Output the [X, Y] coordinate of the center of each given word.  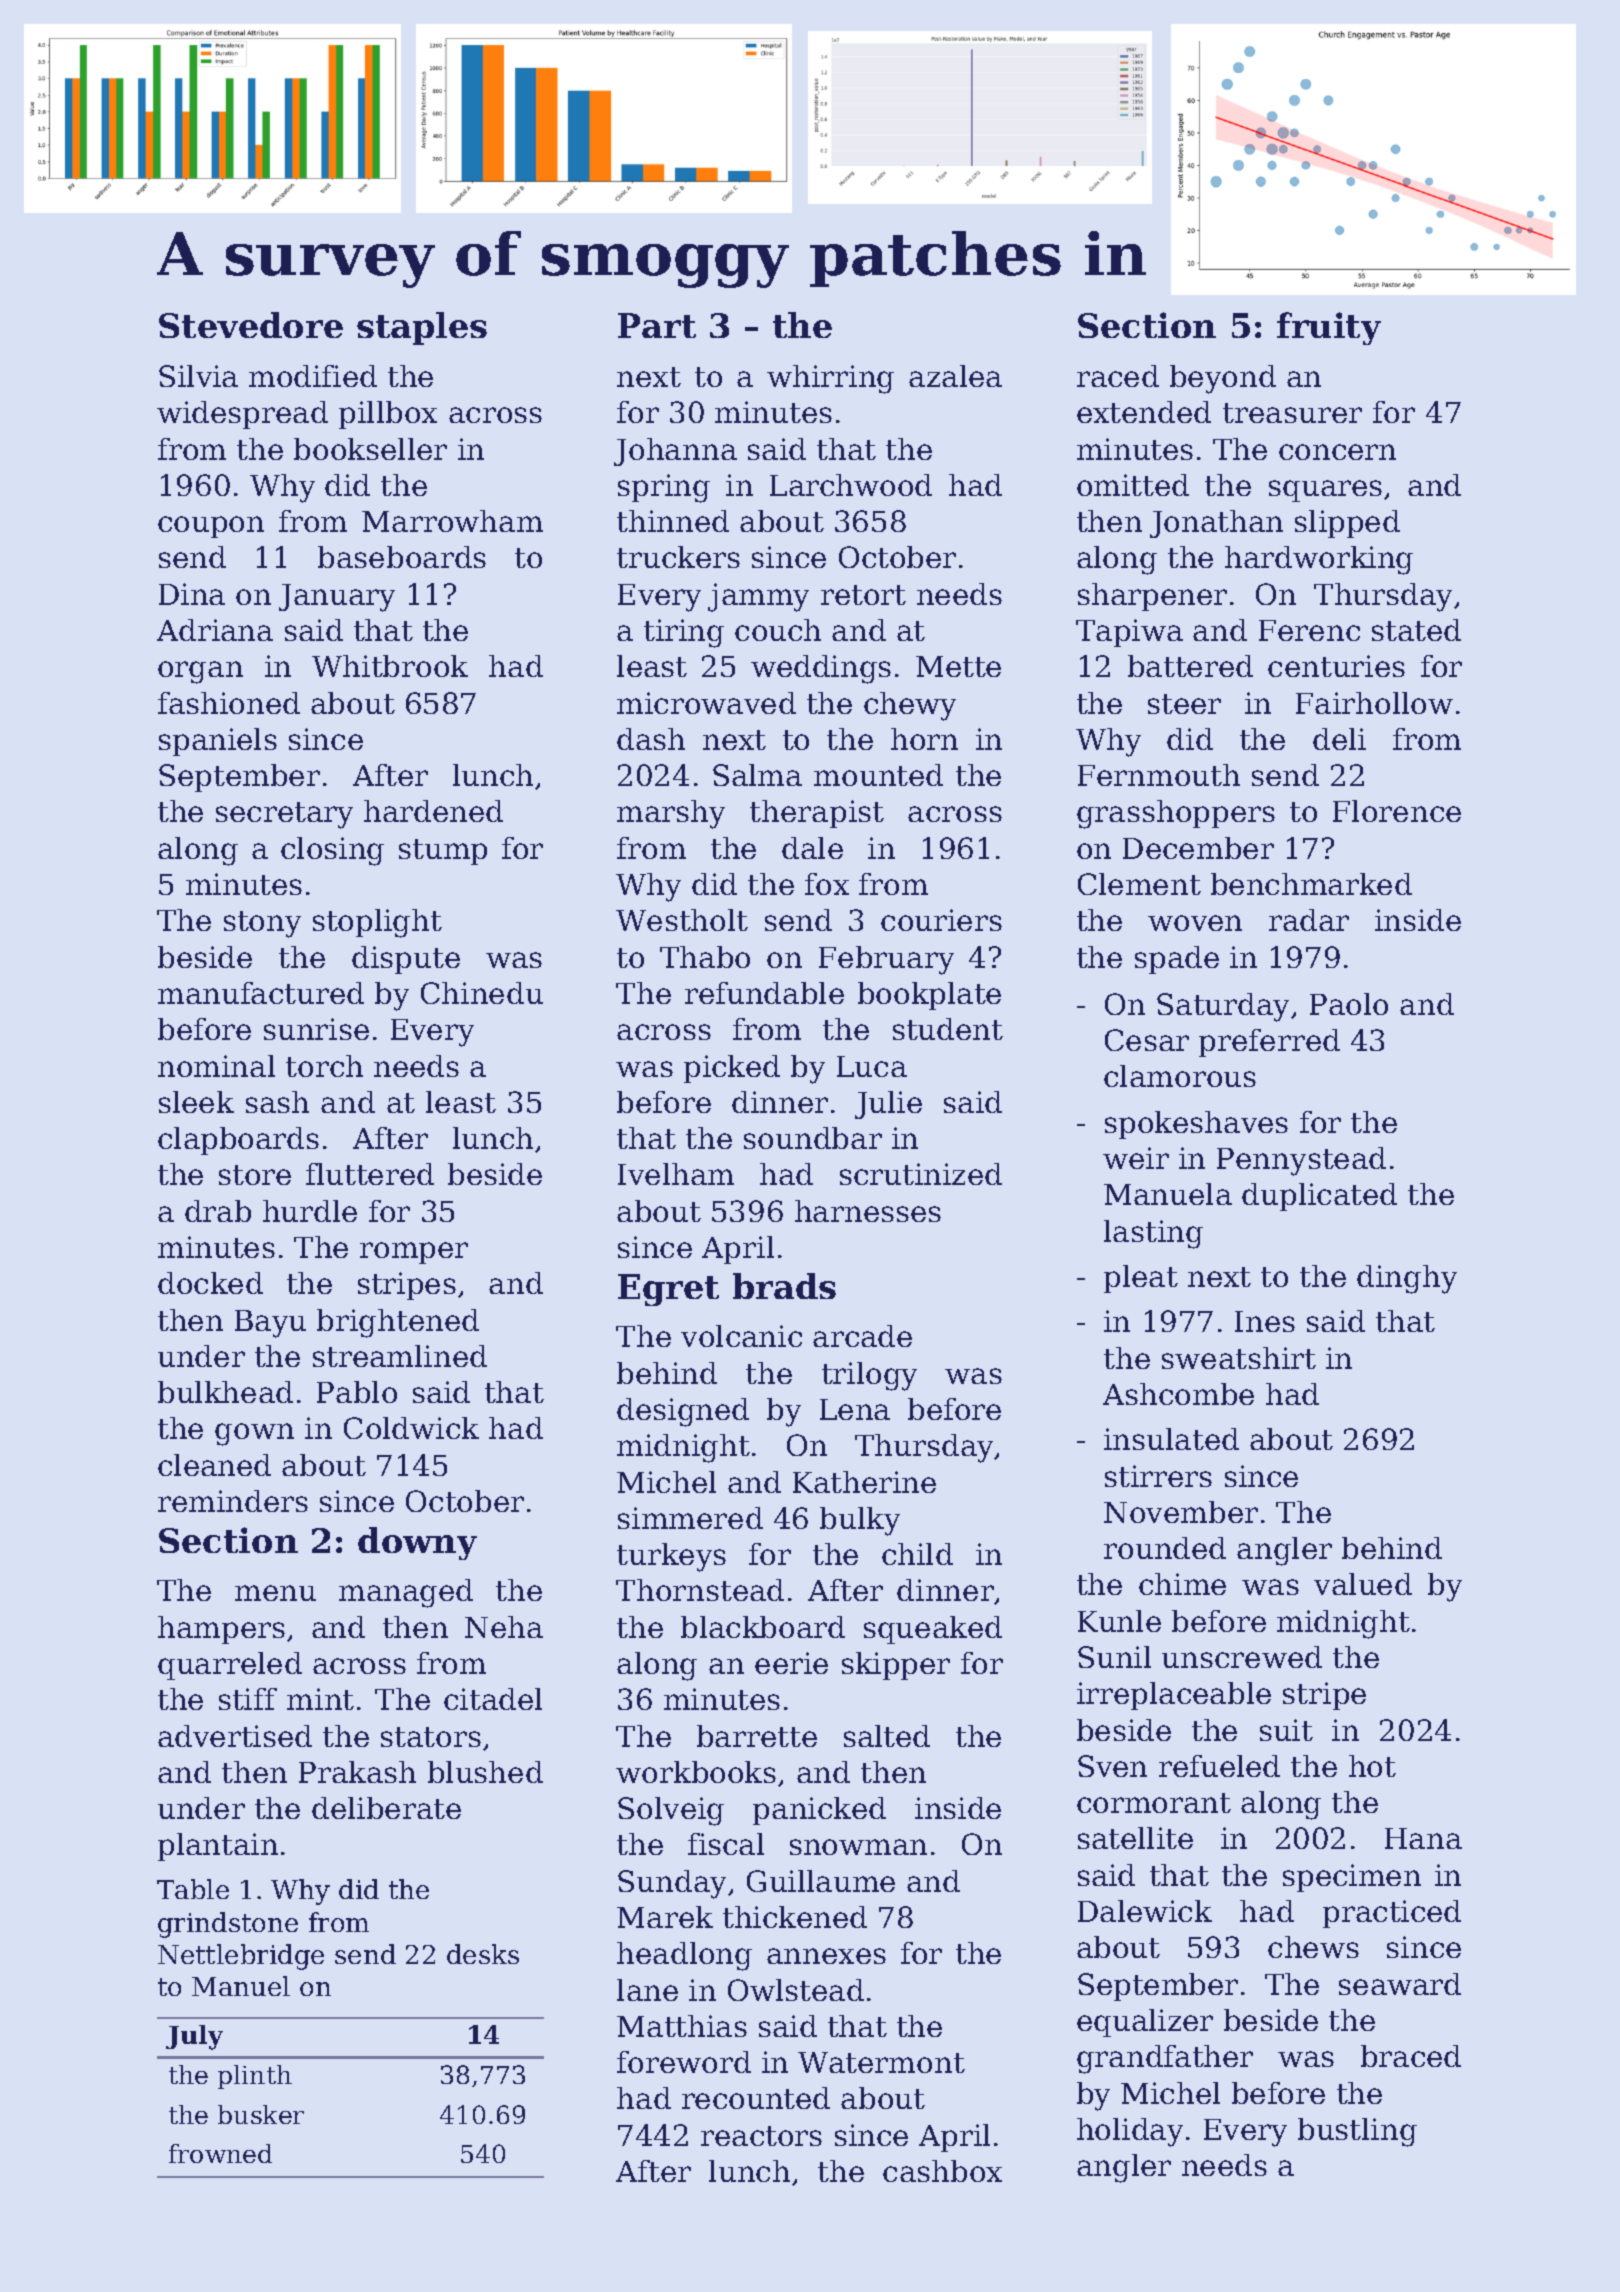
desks [483, 1954]
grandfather [1165, 2059]
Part [657, 325]
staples [422, 328]
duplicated [1319, 1197]
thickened [795, 1917]
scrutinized [921, 1174]
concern [1337, 452]
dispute [406, 960]
